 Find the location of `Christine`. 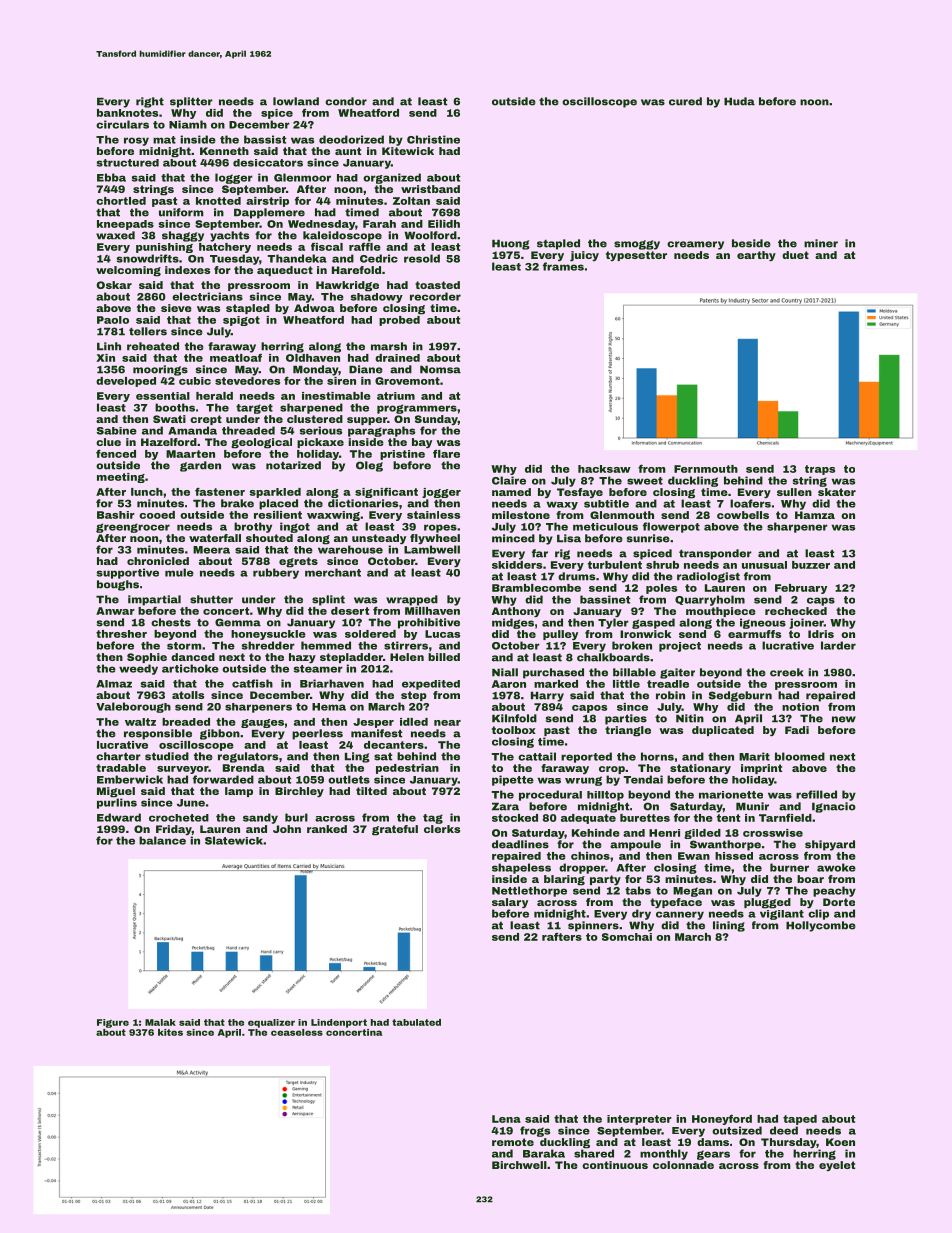

Christine is located at coordinates (433, 139).
